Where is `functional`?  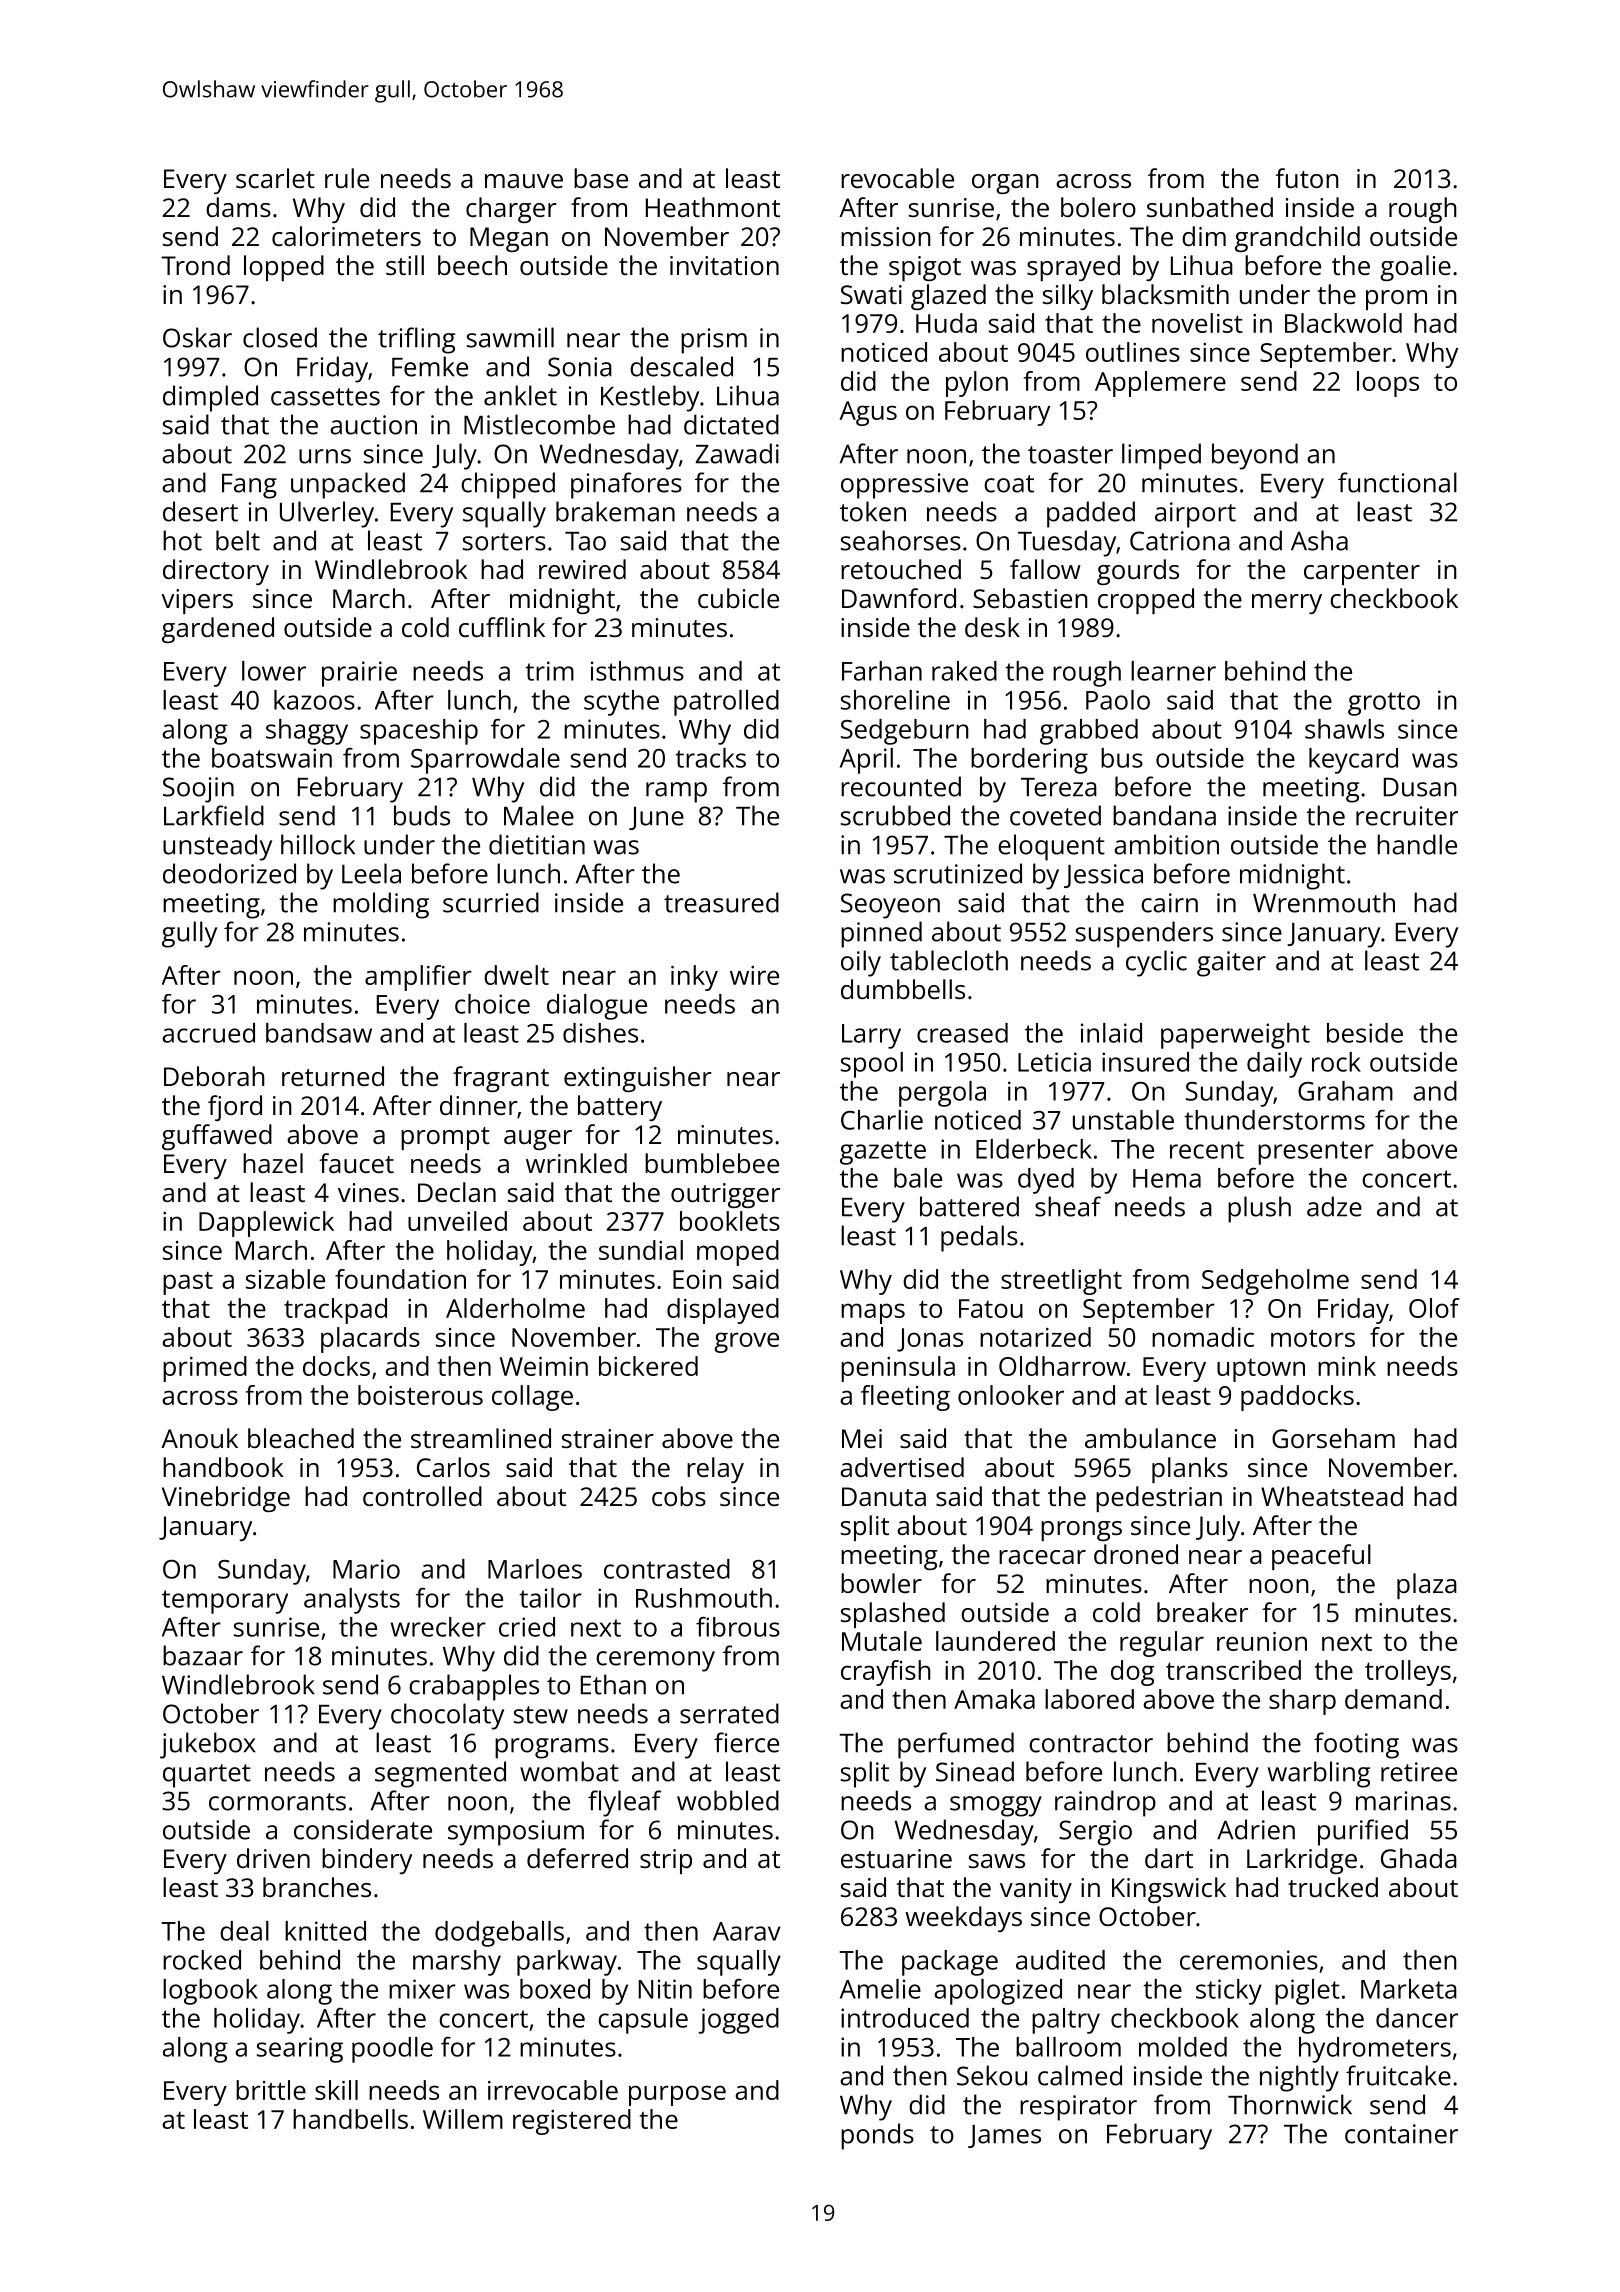
functional is located at coordinates (1397, 482).
